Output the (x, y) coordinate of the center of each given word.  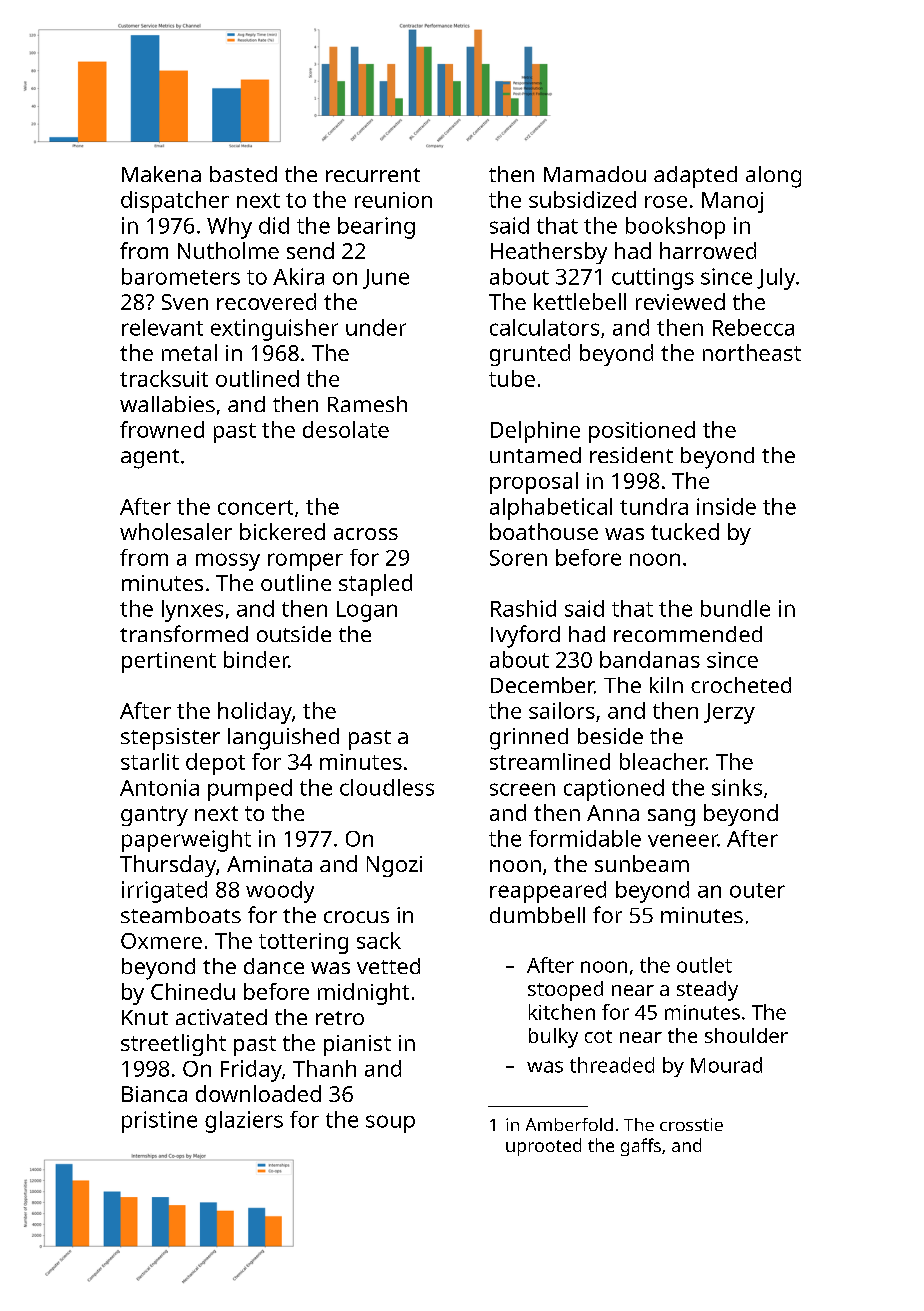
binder (256, 659)
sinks (737, 787)
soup (390, 1124)
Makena (161, 174)
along (773, 177)
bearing (376, 228)
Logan (367, 611)
